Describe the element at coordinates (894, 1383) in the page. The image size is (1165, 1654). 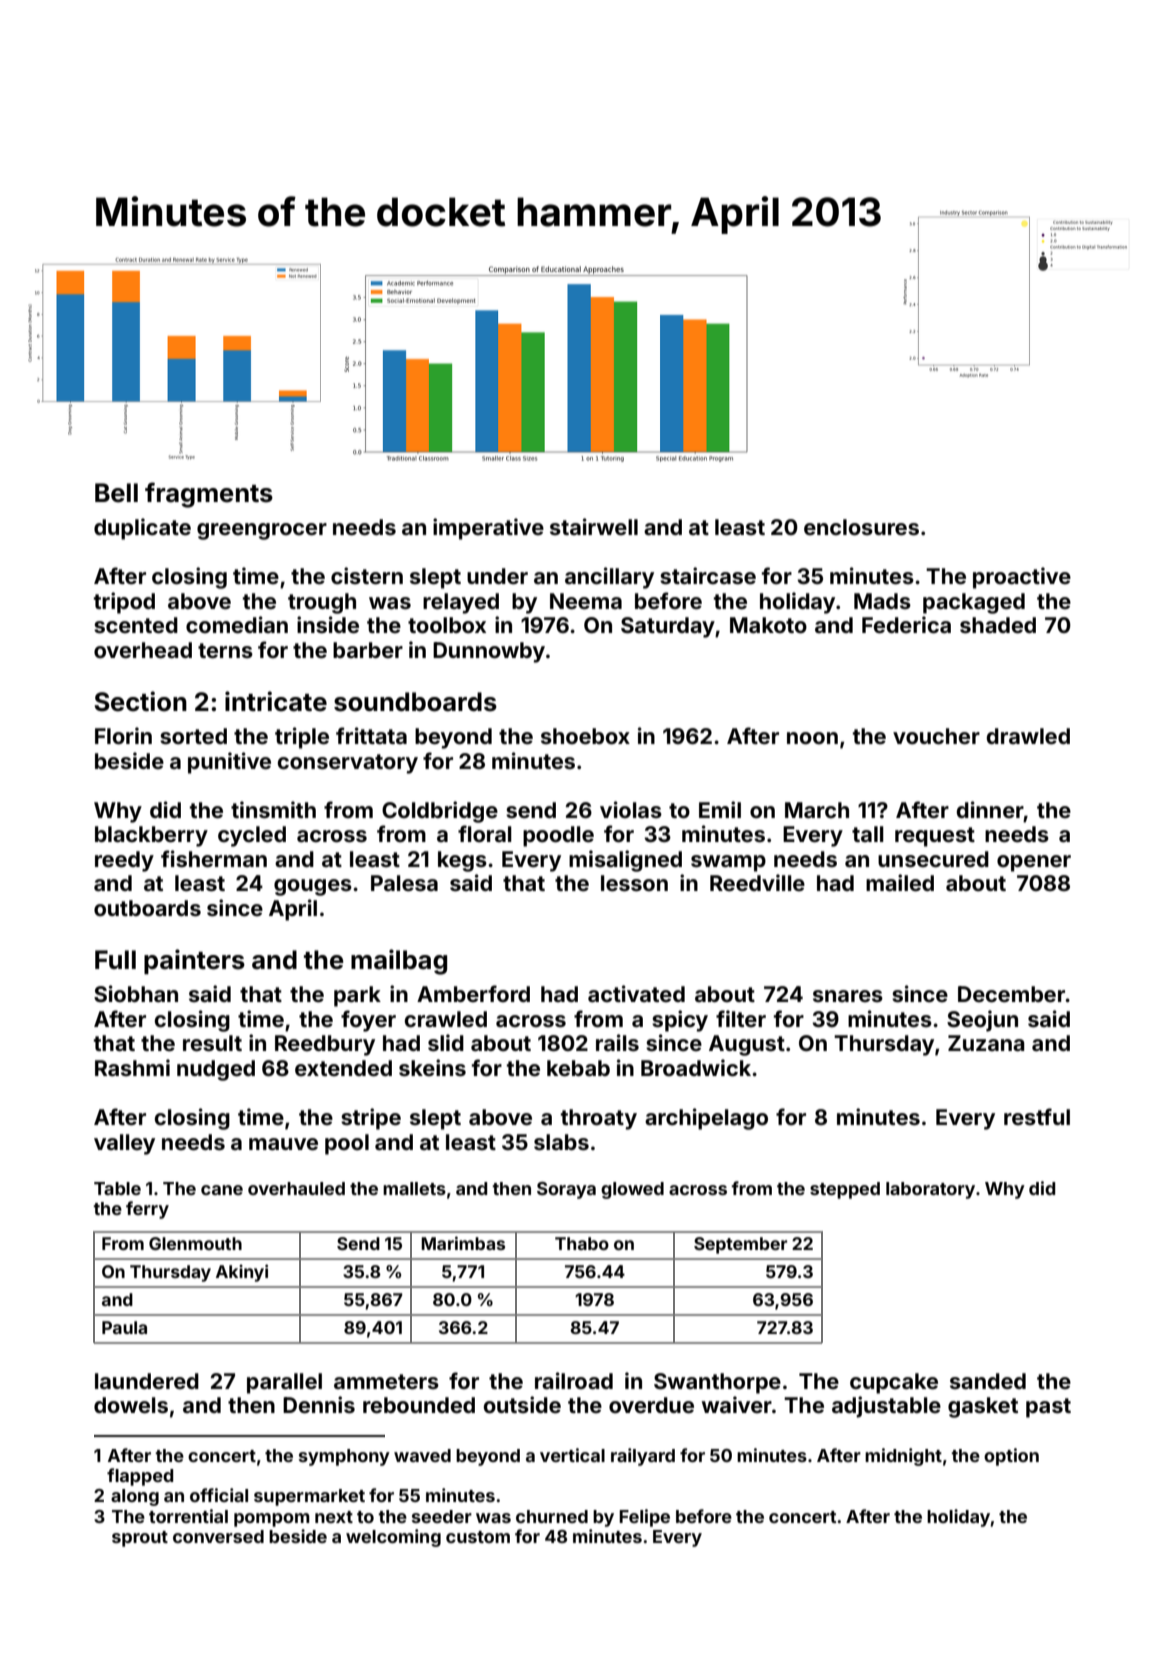
I see `cupcake` at that location.
